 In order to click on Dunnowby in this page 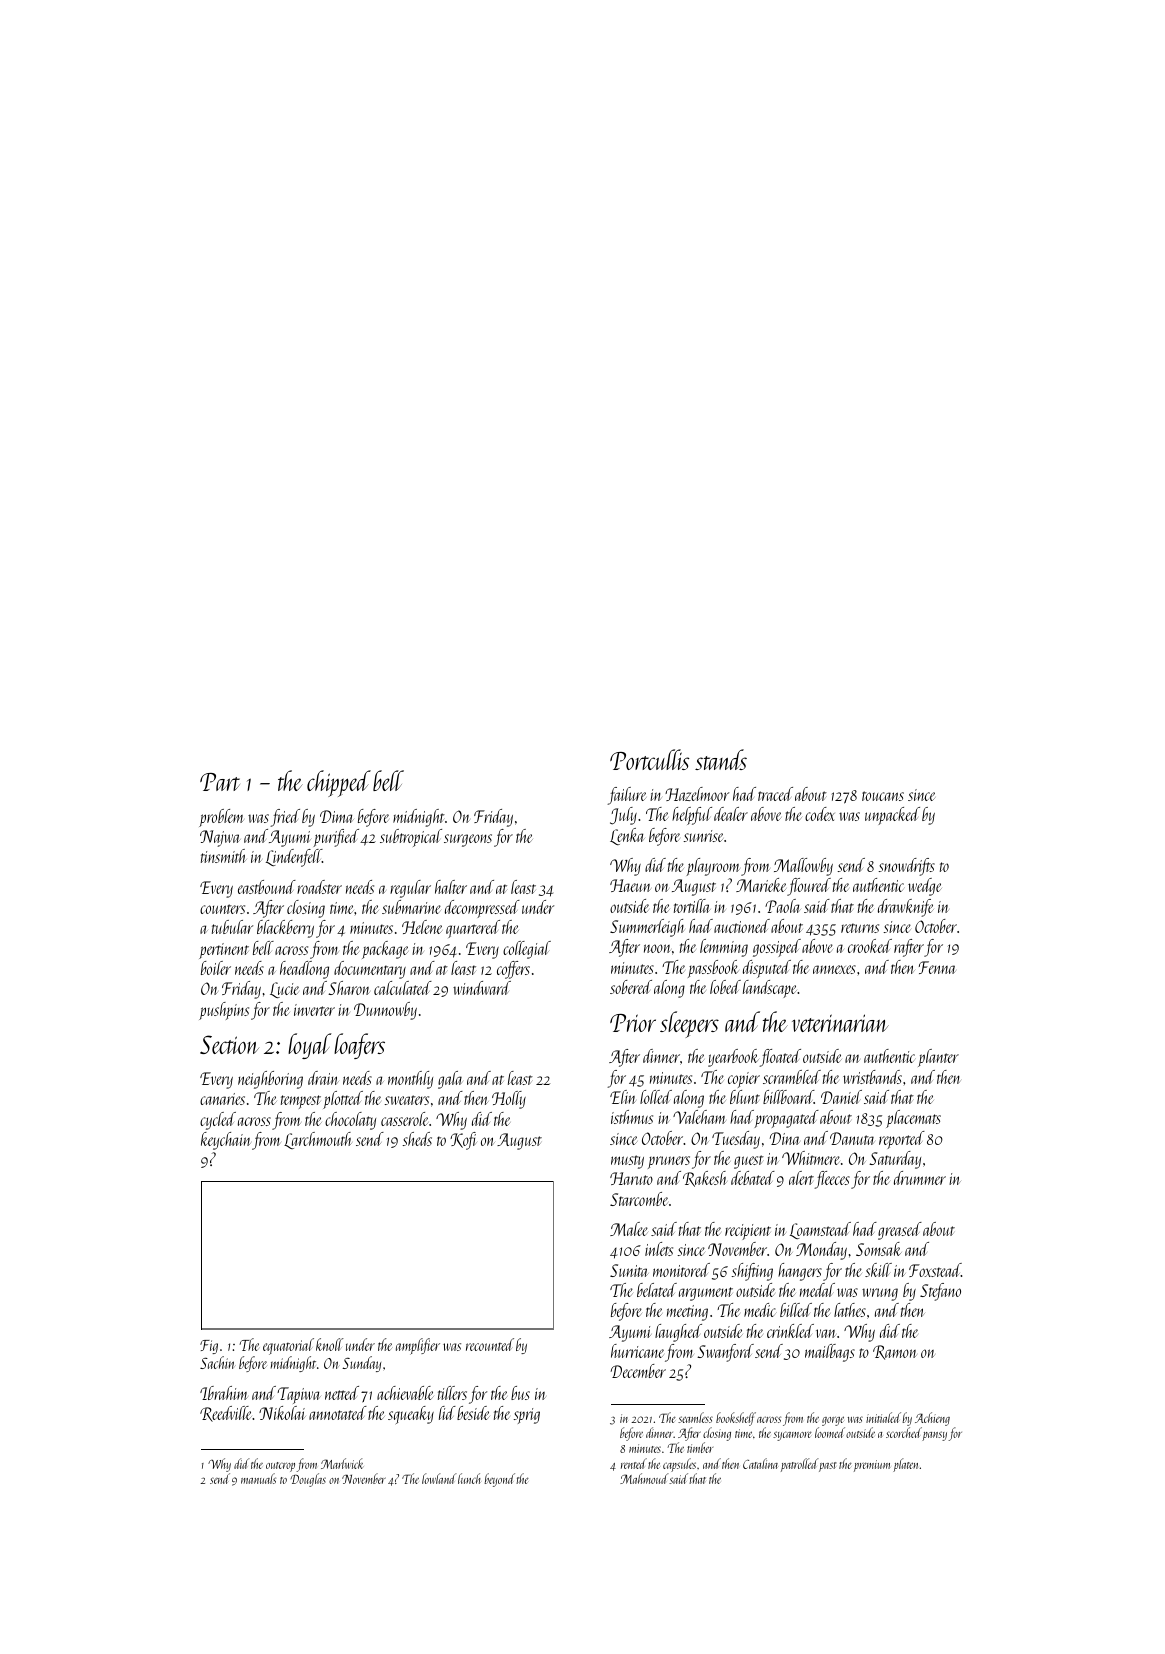, I will do `click(385, 1011)`.
